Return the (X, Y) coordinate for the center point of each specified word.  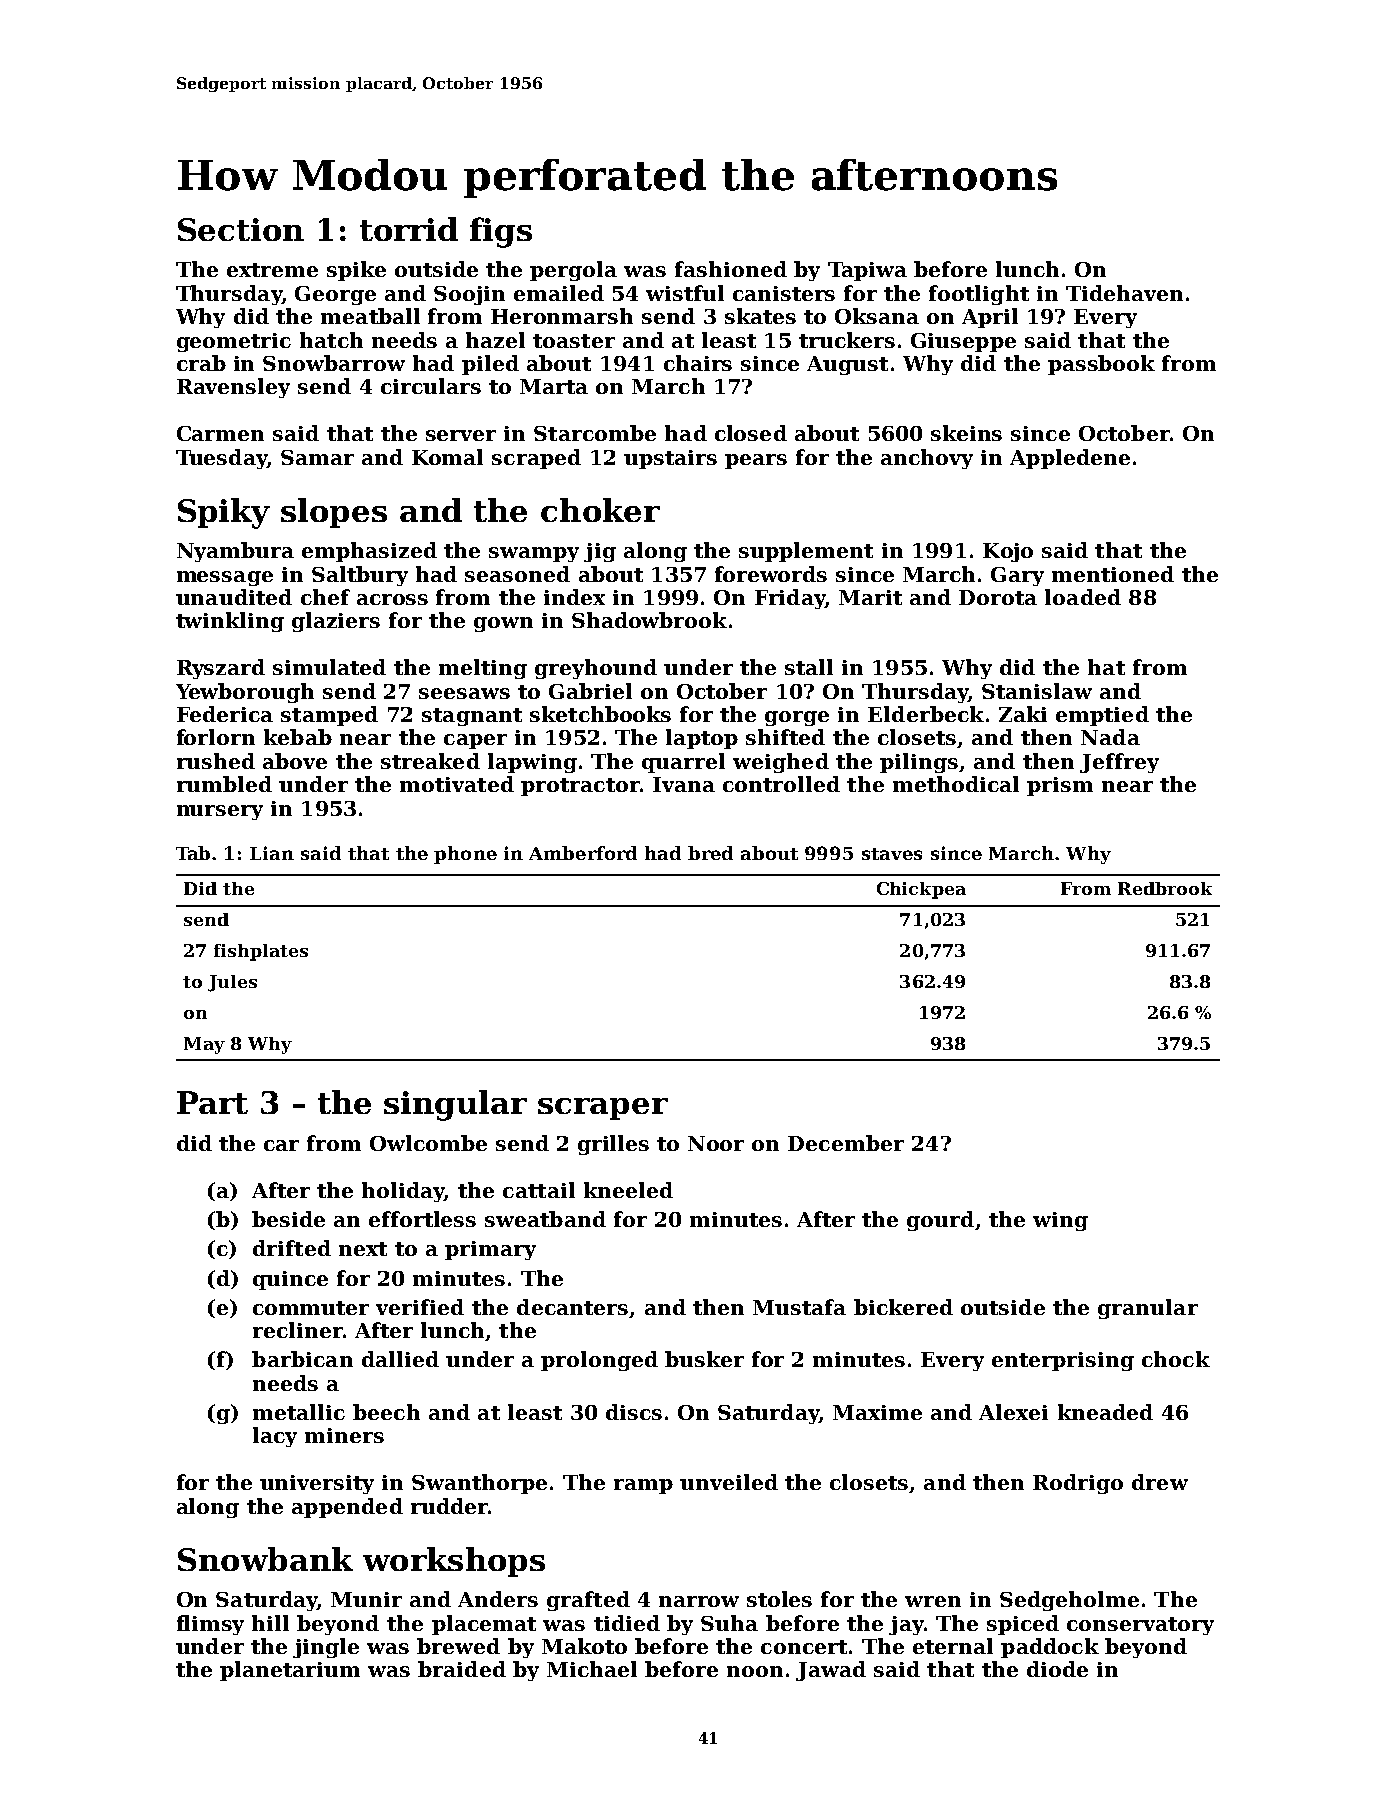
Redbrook (1165, 888)
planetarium (290, 1671)
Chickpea (921, 890)
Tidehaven (1124, 293)
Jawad (831, 1671)
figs (501, 232)
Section (241, 229)
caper (475, 741)
